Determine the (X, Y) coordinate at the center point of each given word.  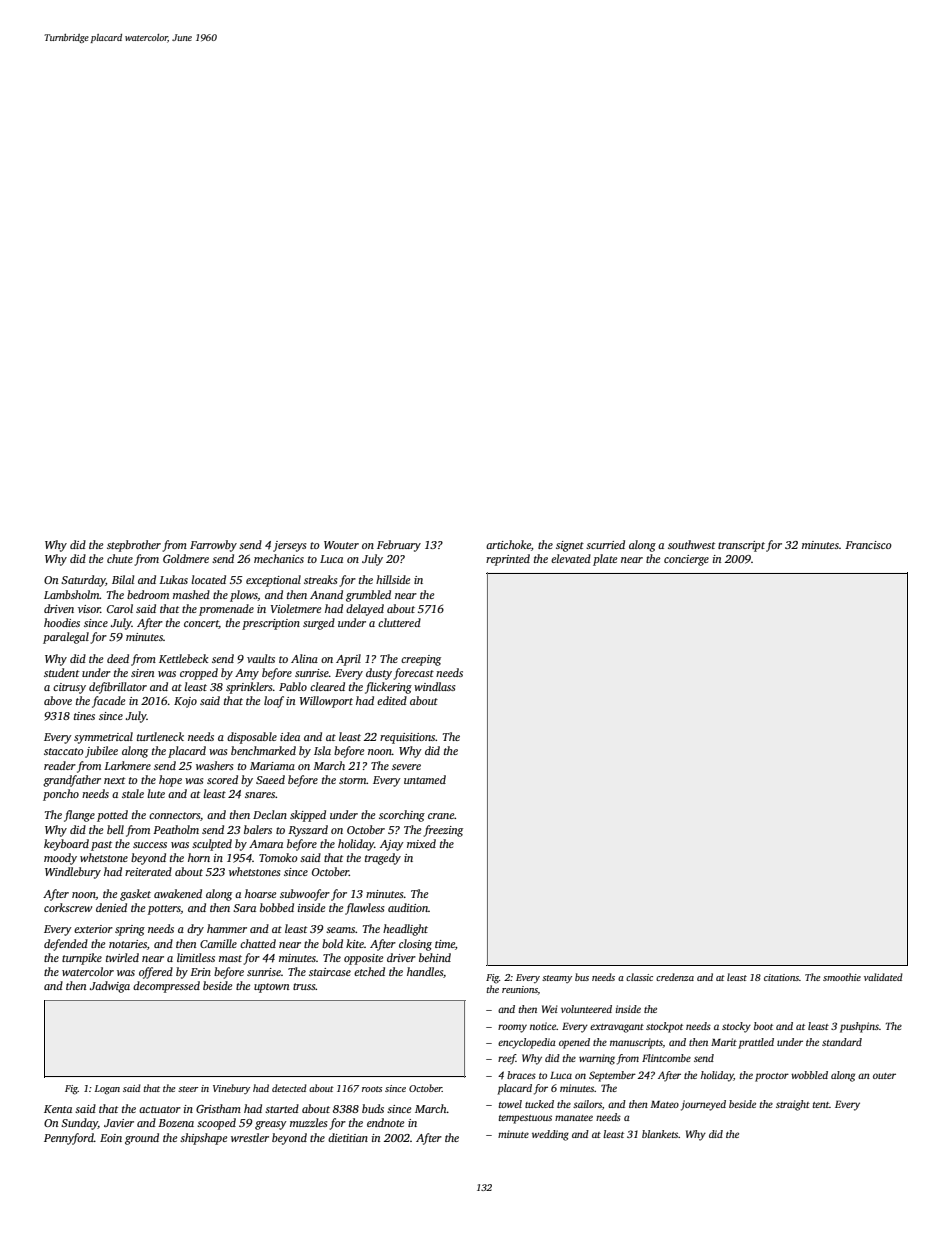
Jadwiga (110, 987)
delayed (365, 610)
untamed (425, 779)
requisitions (408, 738)
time (445, 944)
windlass (435, 686)
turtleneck (160, 736)
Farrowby (213, 546)
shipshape (203, 1139)
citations (781, 977)
